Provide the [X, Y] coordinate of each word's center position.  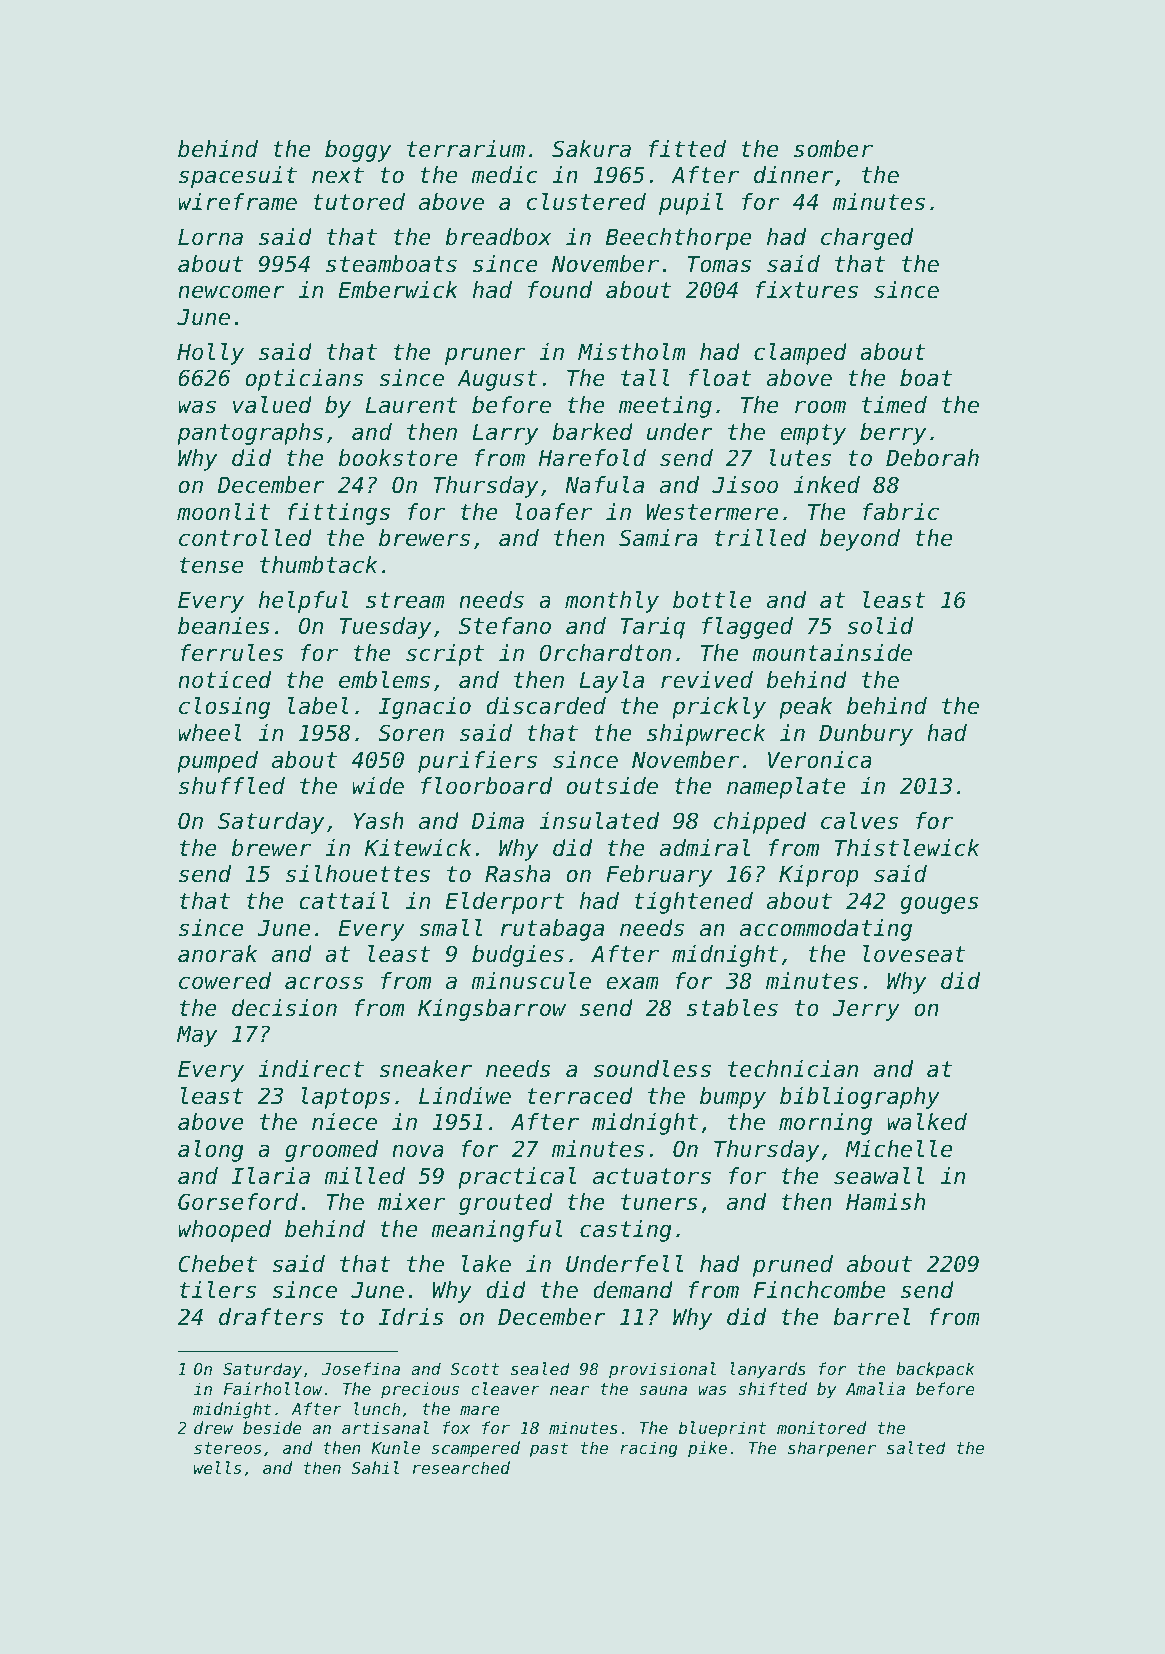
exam [632, 983]
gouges [939, 905]
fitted [687, 149]
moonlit [223, 512]
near [569, 1390]
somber [833, 149]
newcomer [231, 292]
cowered [225, 981]
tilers [218, 1290]
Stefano [505, 626]
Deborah [932, 458]
